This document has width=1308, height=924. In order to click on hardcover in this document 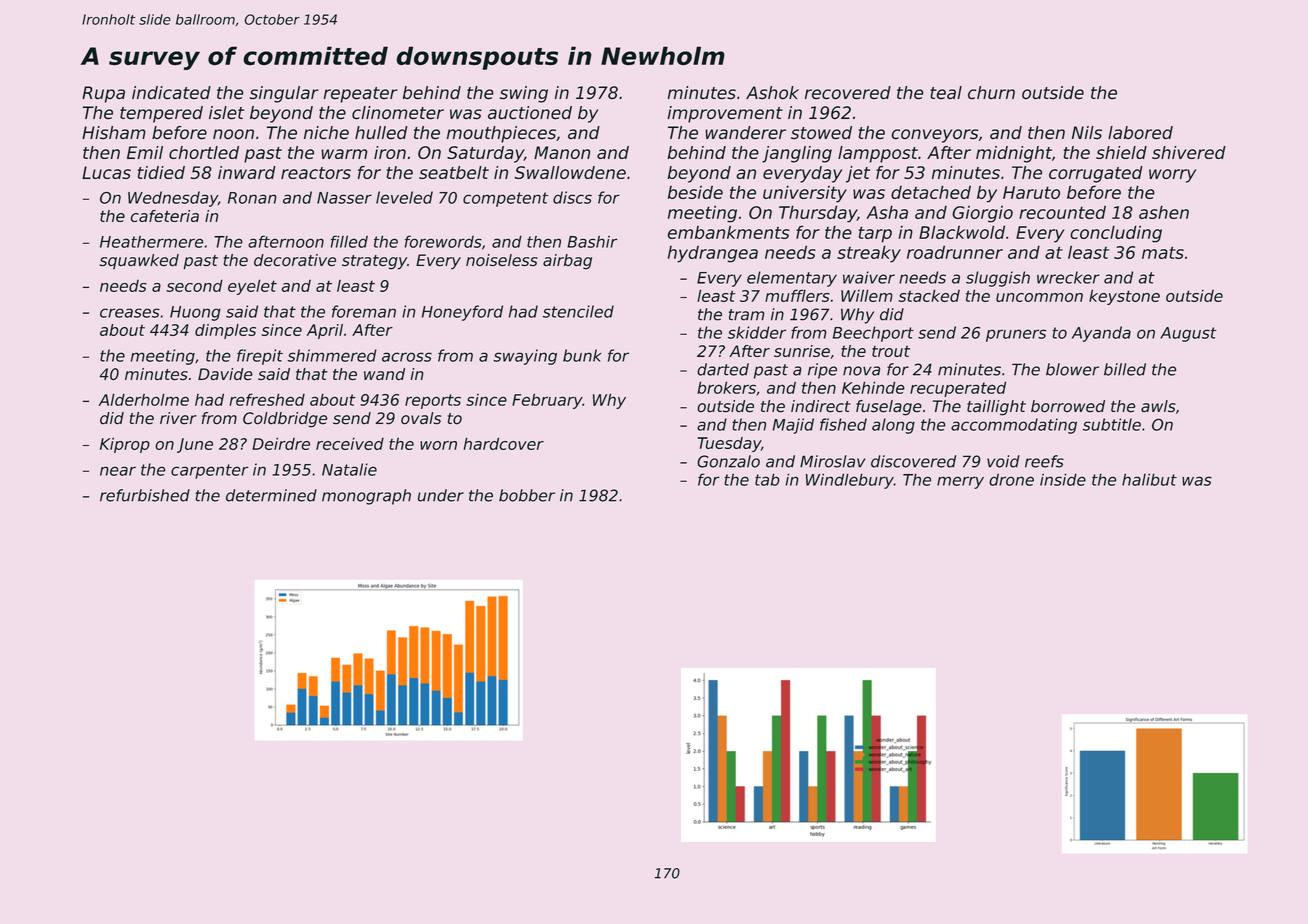, I will do `click(504, 443)`.
